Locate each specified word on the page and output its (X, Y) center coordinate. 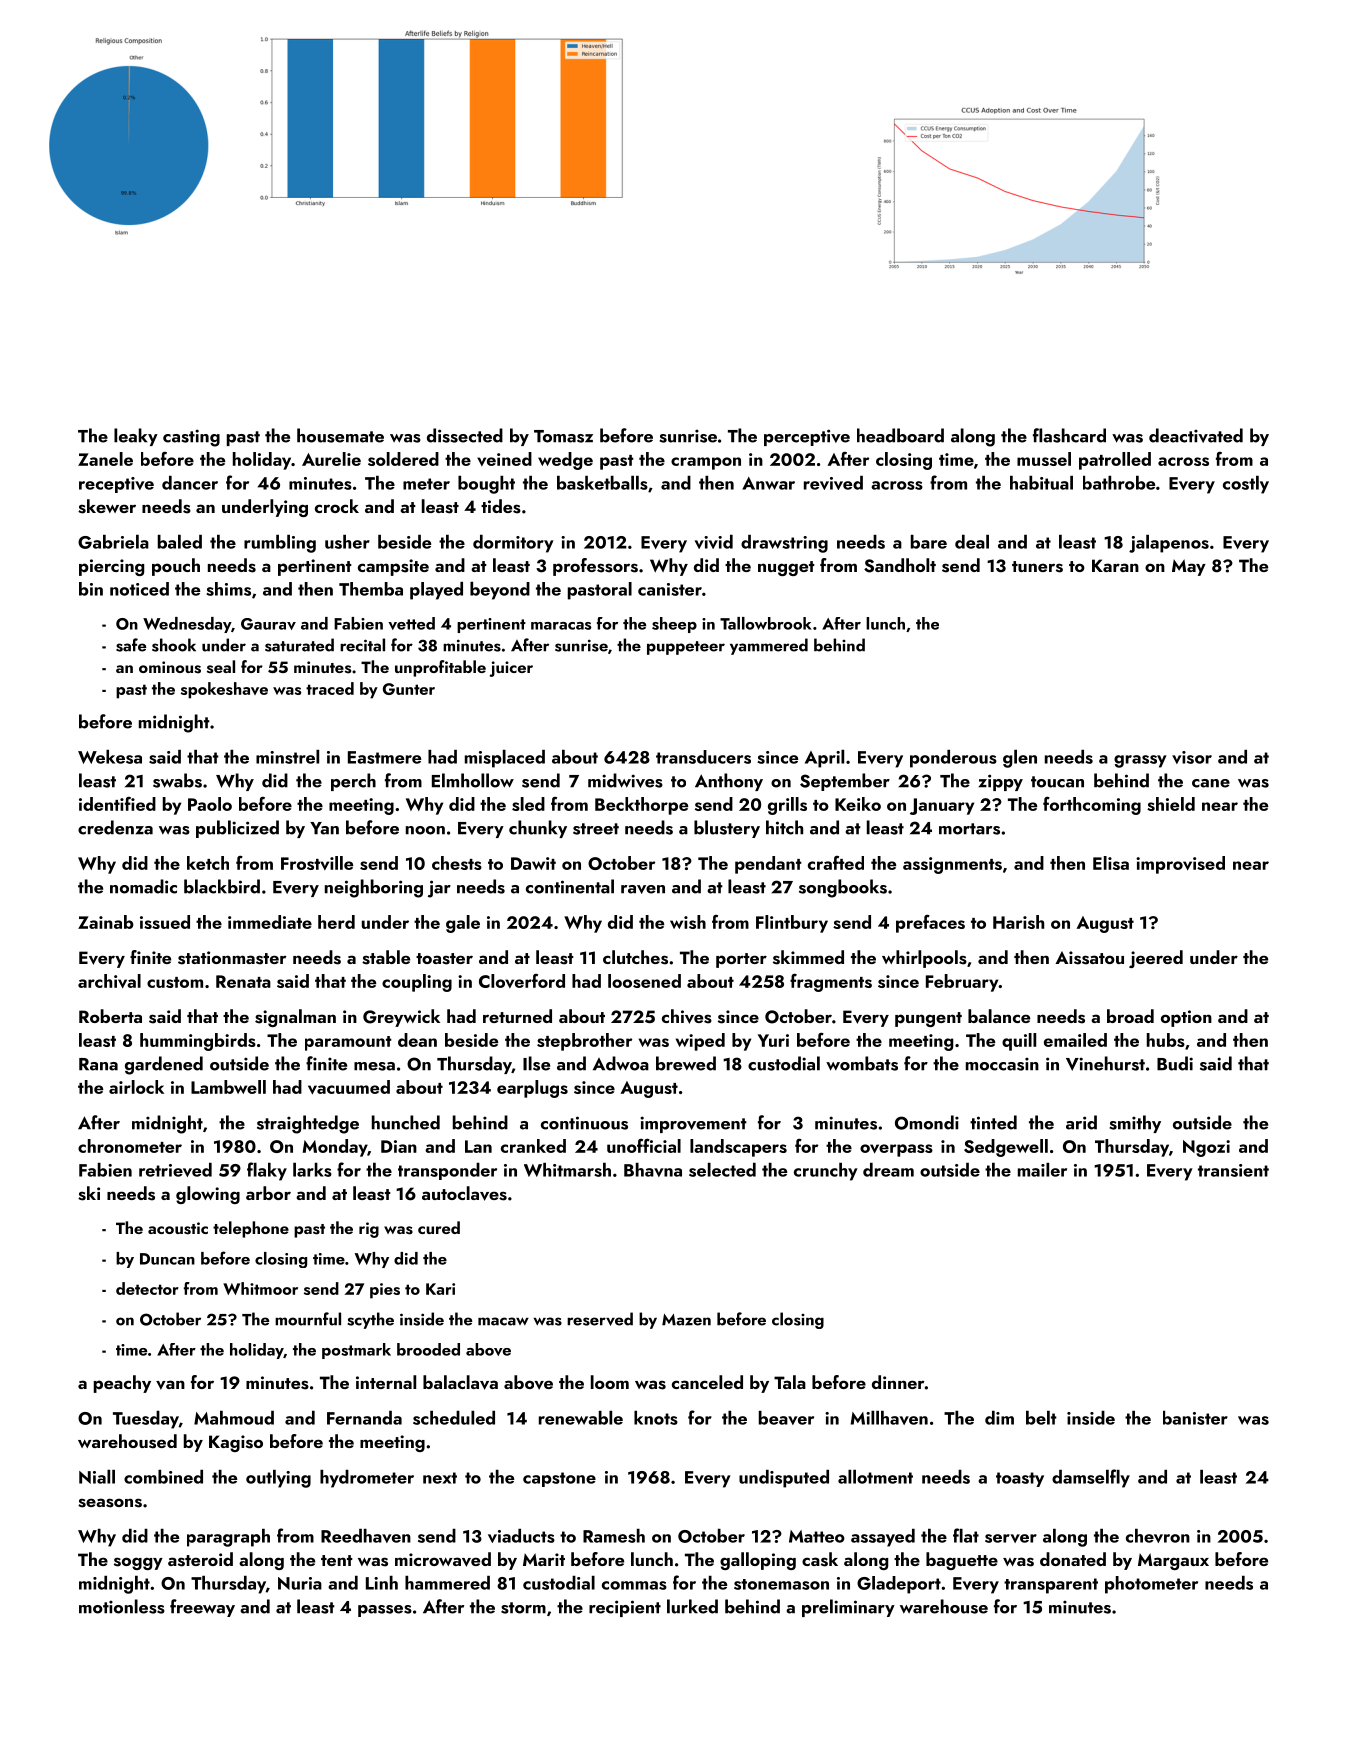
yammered (769, 646)
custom (175, 982)
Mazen (686, 1320)
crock (337, 506)
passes (385, 1611)
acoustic (178, 1228)
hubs (1166, 1040)
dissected (465, 435)
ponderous (953, 759)
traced (330, 688)
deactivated (1196, 435)
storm (523, 1608)
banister (1195, 1418)
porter (741, 960)
